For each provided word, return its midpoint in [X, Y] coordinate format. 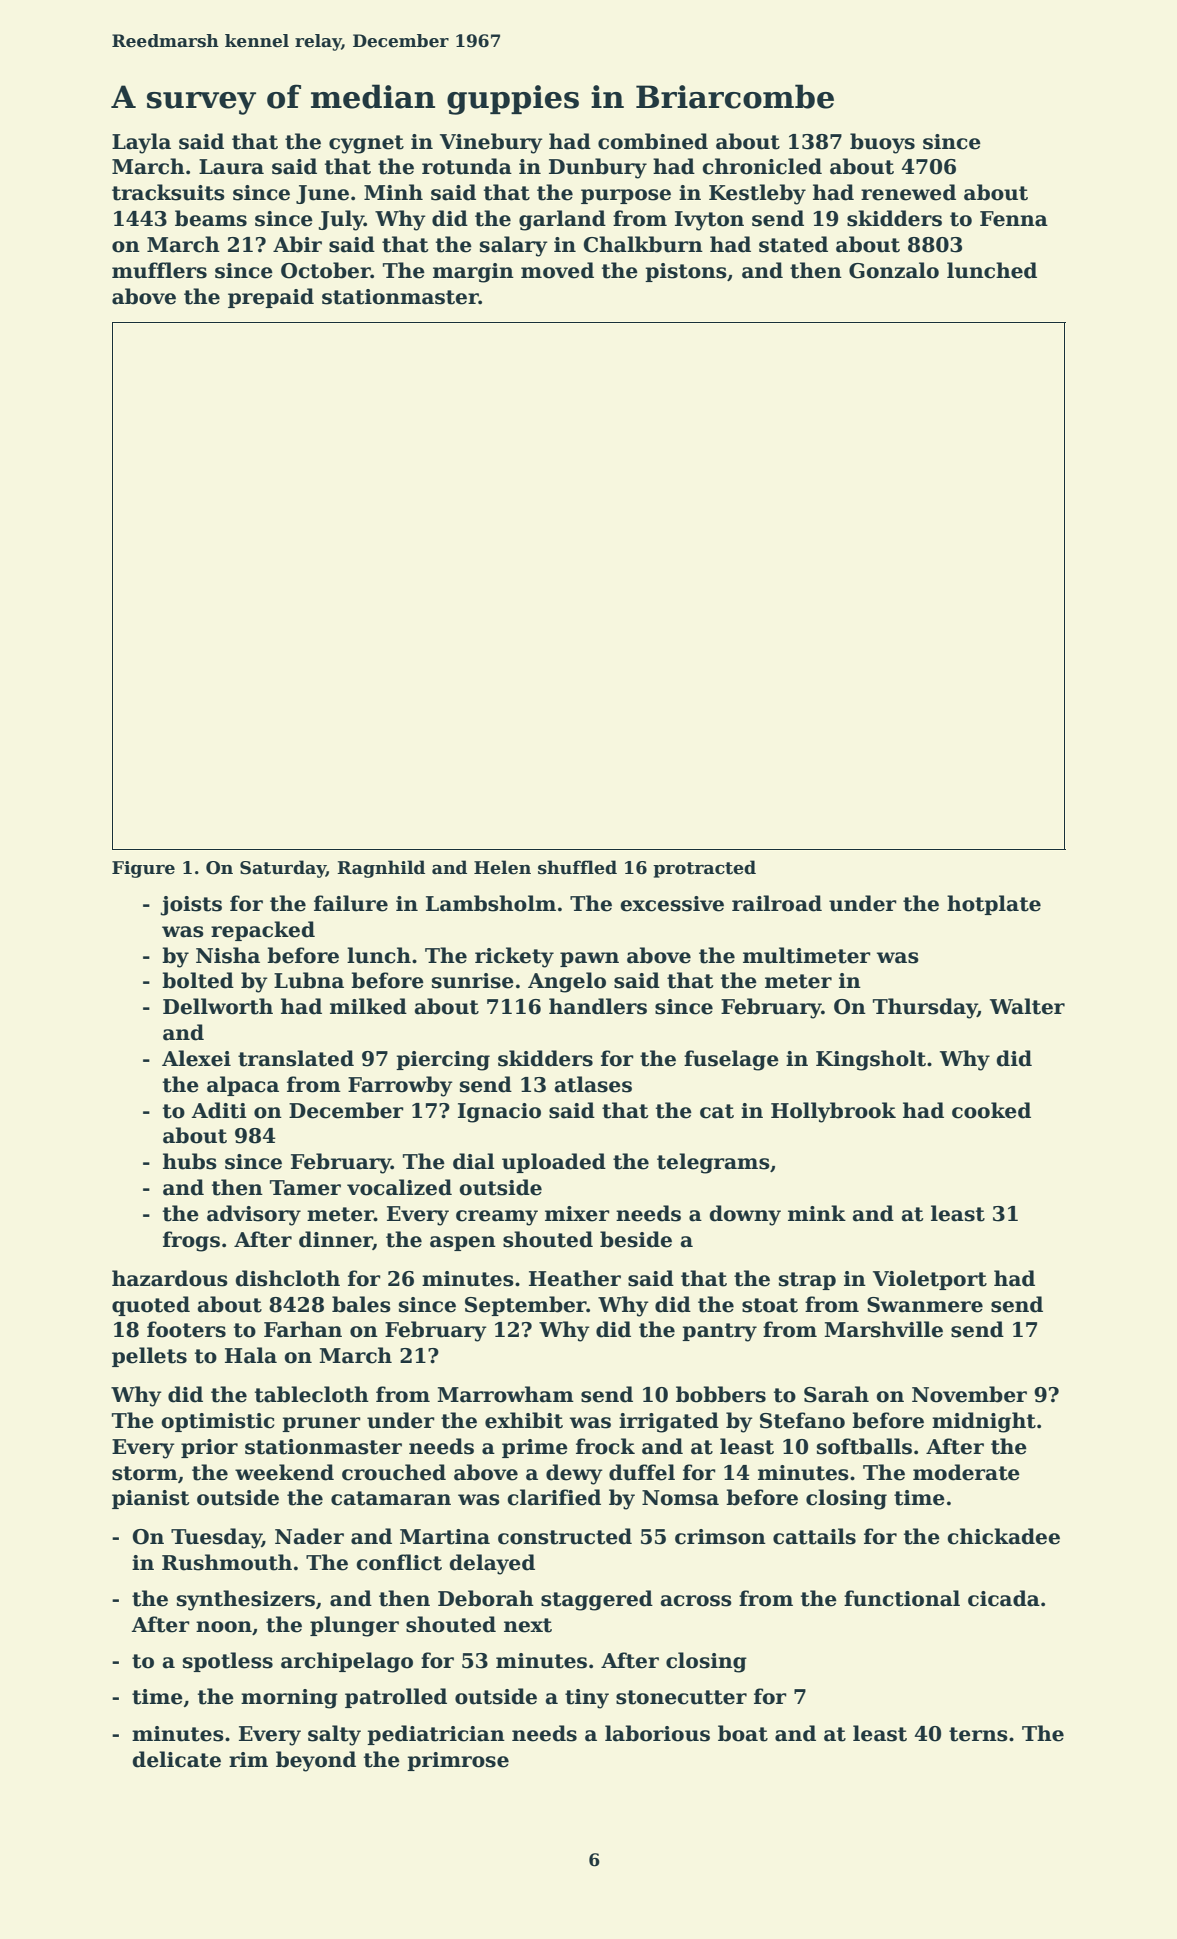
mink [817, 1213]
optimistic [217, 1422]
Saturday [283, 869]
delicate [176, 1759]
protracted [704, 869]
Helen [502, 867]
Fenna [1014, 219]
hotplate [994, 905]
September [526, 1306]
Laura [231, 167]
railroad [777, 903]
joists [191, 906]
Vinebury [491, 143]
